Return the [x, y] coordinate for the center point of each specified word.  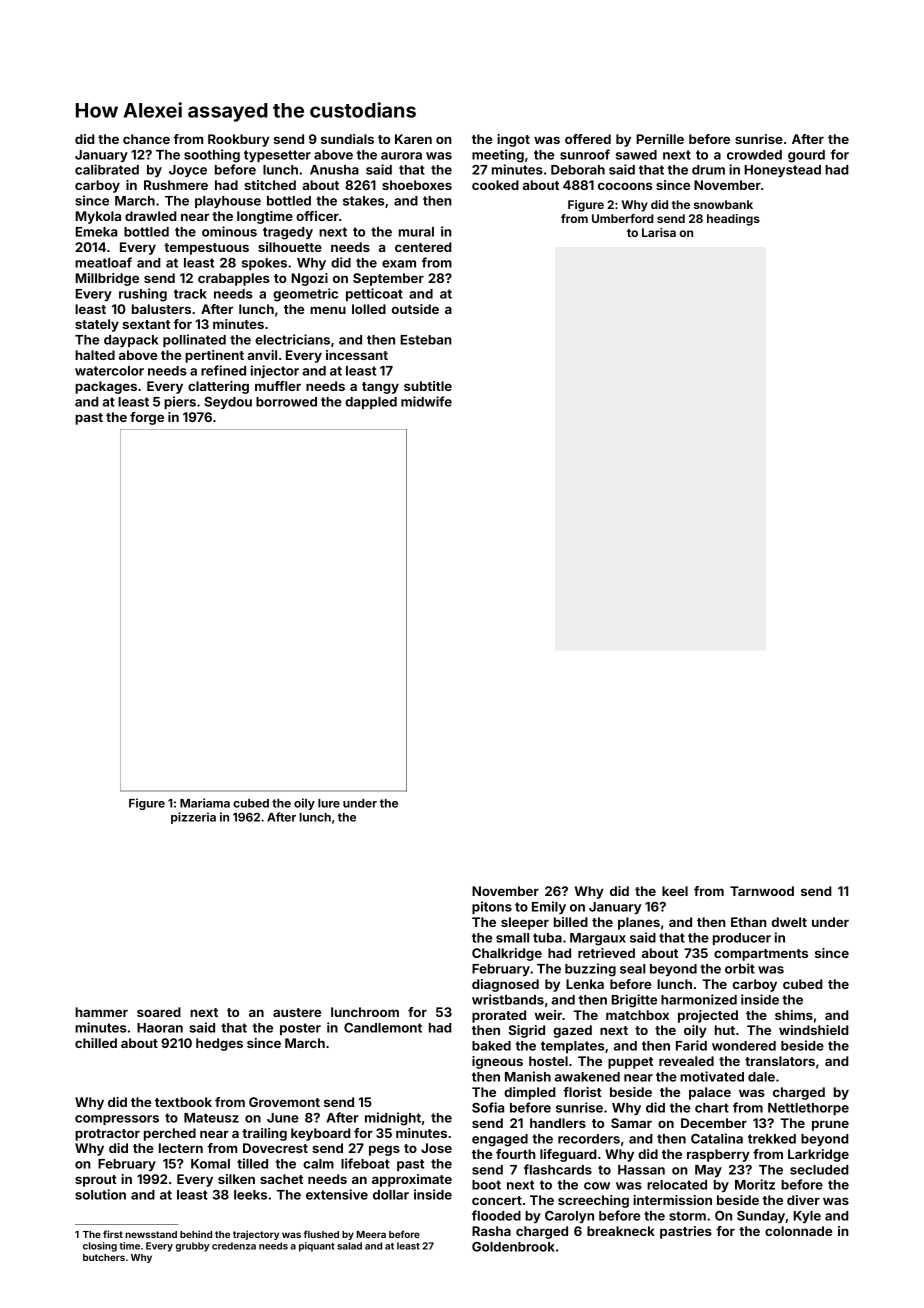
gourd [806, 156]
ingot [513, 140]
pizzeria [193, 818]
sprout [96, 1181]
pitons [492, 907]
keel [675, 891]
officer [317, 216]
